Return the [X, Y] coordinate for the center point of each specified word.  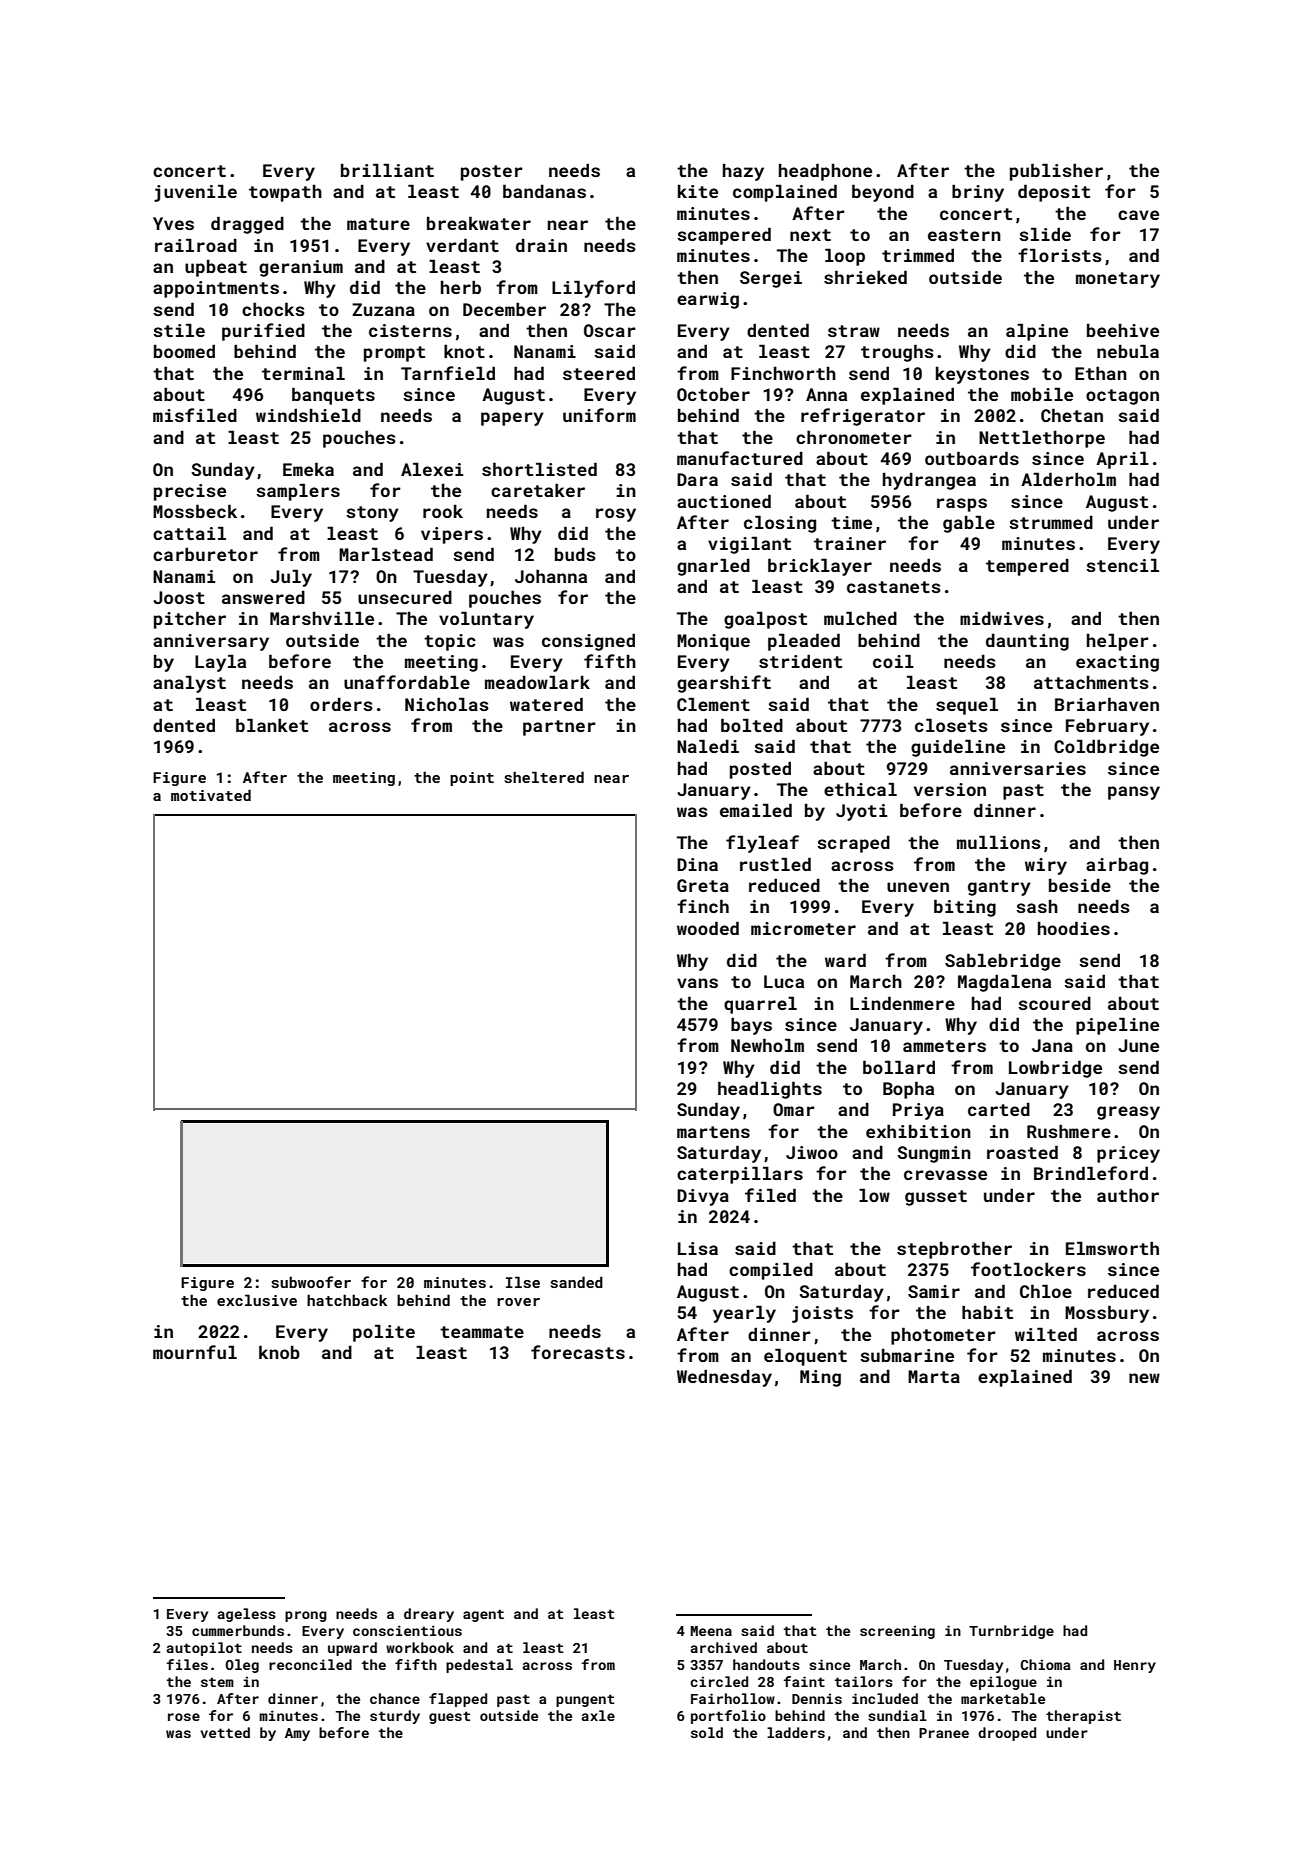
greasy [1128, 1113]
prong [306, 1616]
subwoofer [311, 1282]
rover [518, 1302]
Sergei [771, 279]
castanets [894, 587]
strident [800, 661]
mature [378, 224]
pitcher [190, 620]
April [1122, 460]
